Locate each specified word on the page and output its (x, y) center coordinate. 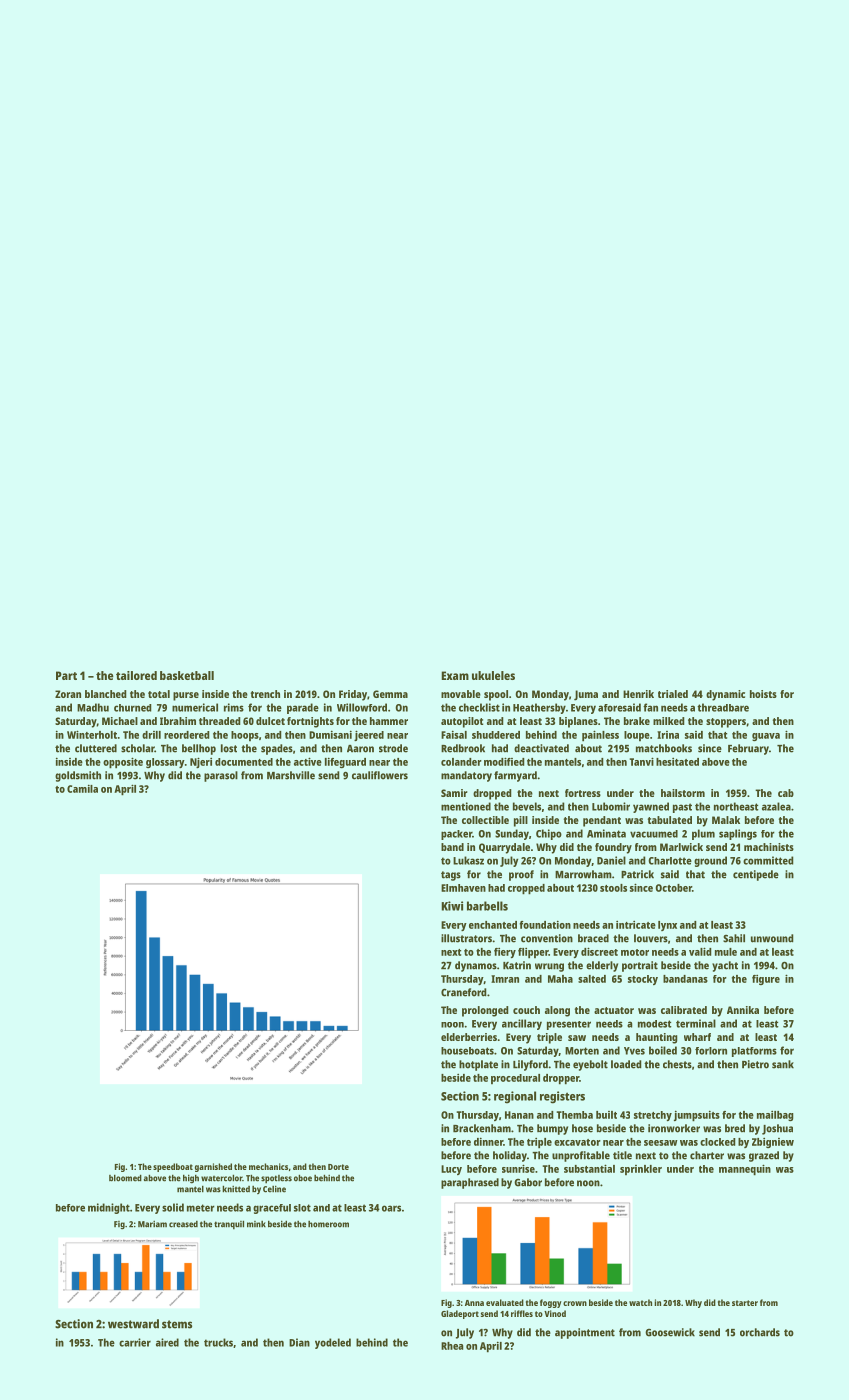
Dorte (338, 1167)
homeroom (328, 1224)
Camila (82, 788)
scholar (138, 748)
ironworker (674, 1128)
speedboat (173, 1167)
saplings (738, 834)
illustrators (466, 938)
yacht (725, 966)
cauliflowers (380, 775)
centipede (756, 875)
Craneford (464, 992)
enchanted (493, 925)
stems (177, 1324)
